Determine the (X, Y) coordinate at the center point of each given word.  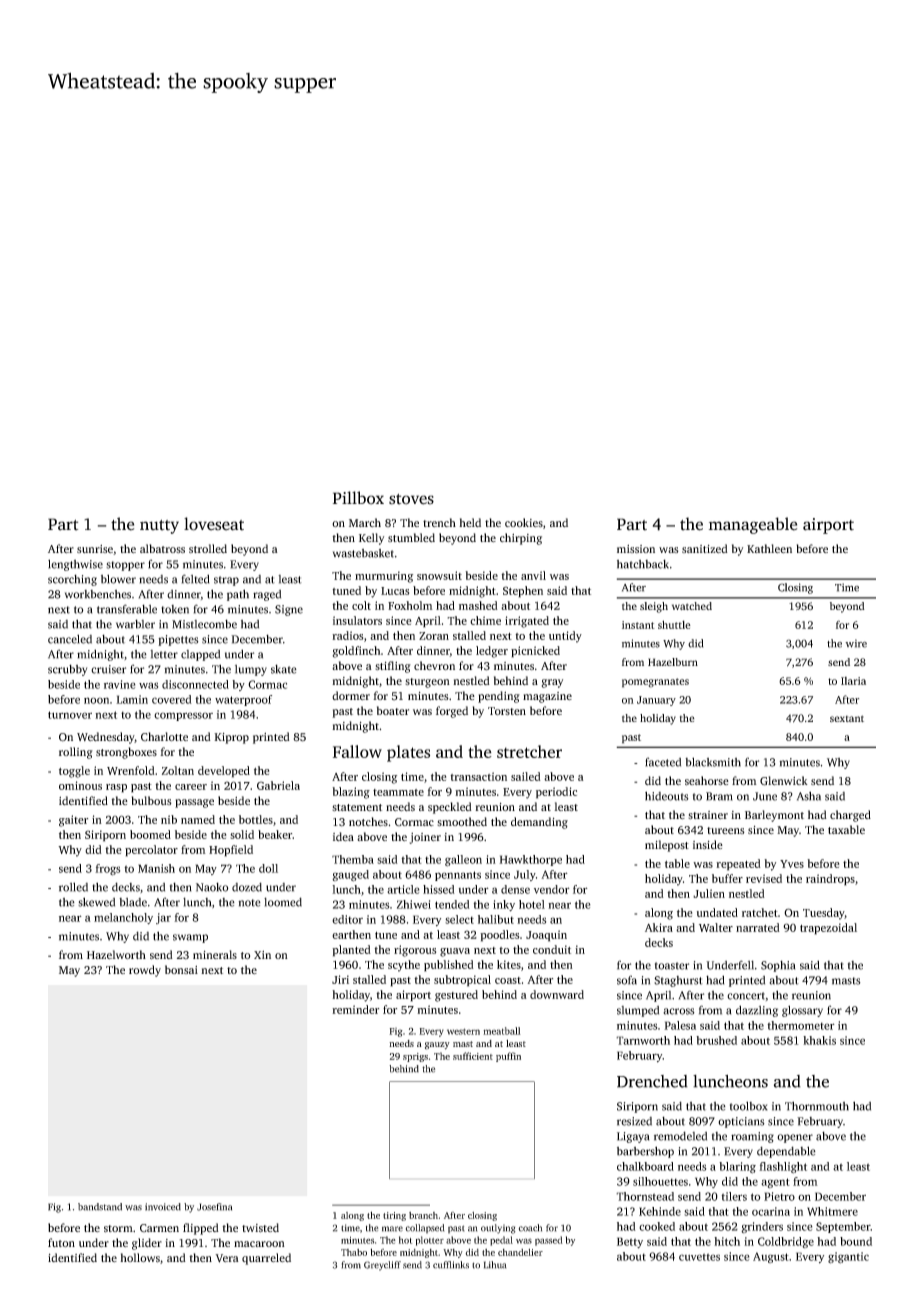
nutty (159, 527)
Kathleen (769, 548)
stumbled (411, 537)
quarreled (266, 1259)
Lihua (495, 1265)
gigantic (848, 1258)
